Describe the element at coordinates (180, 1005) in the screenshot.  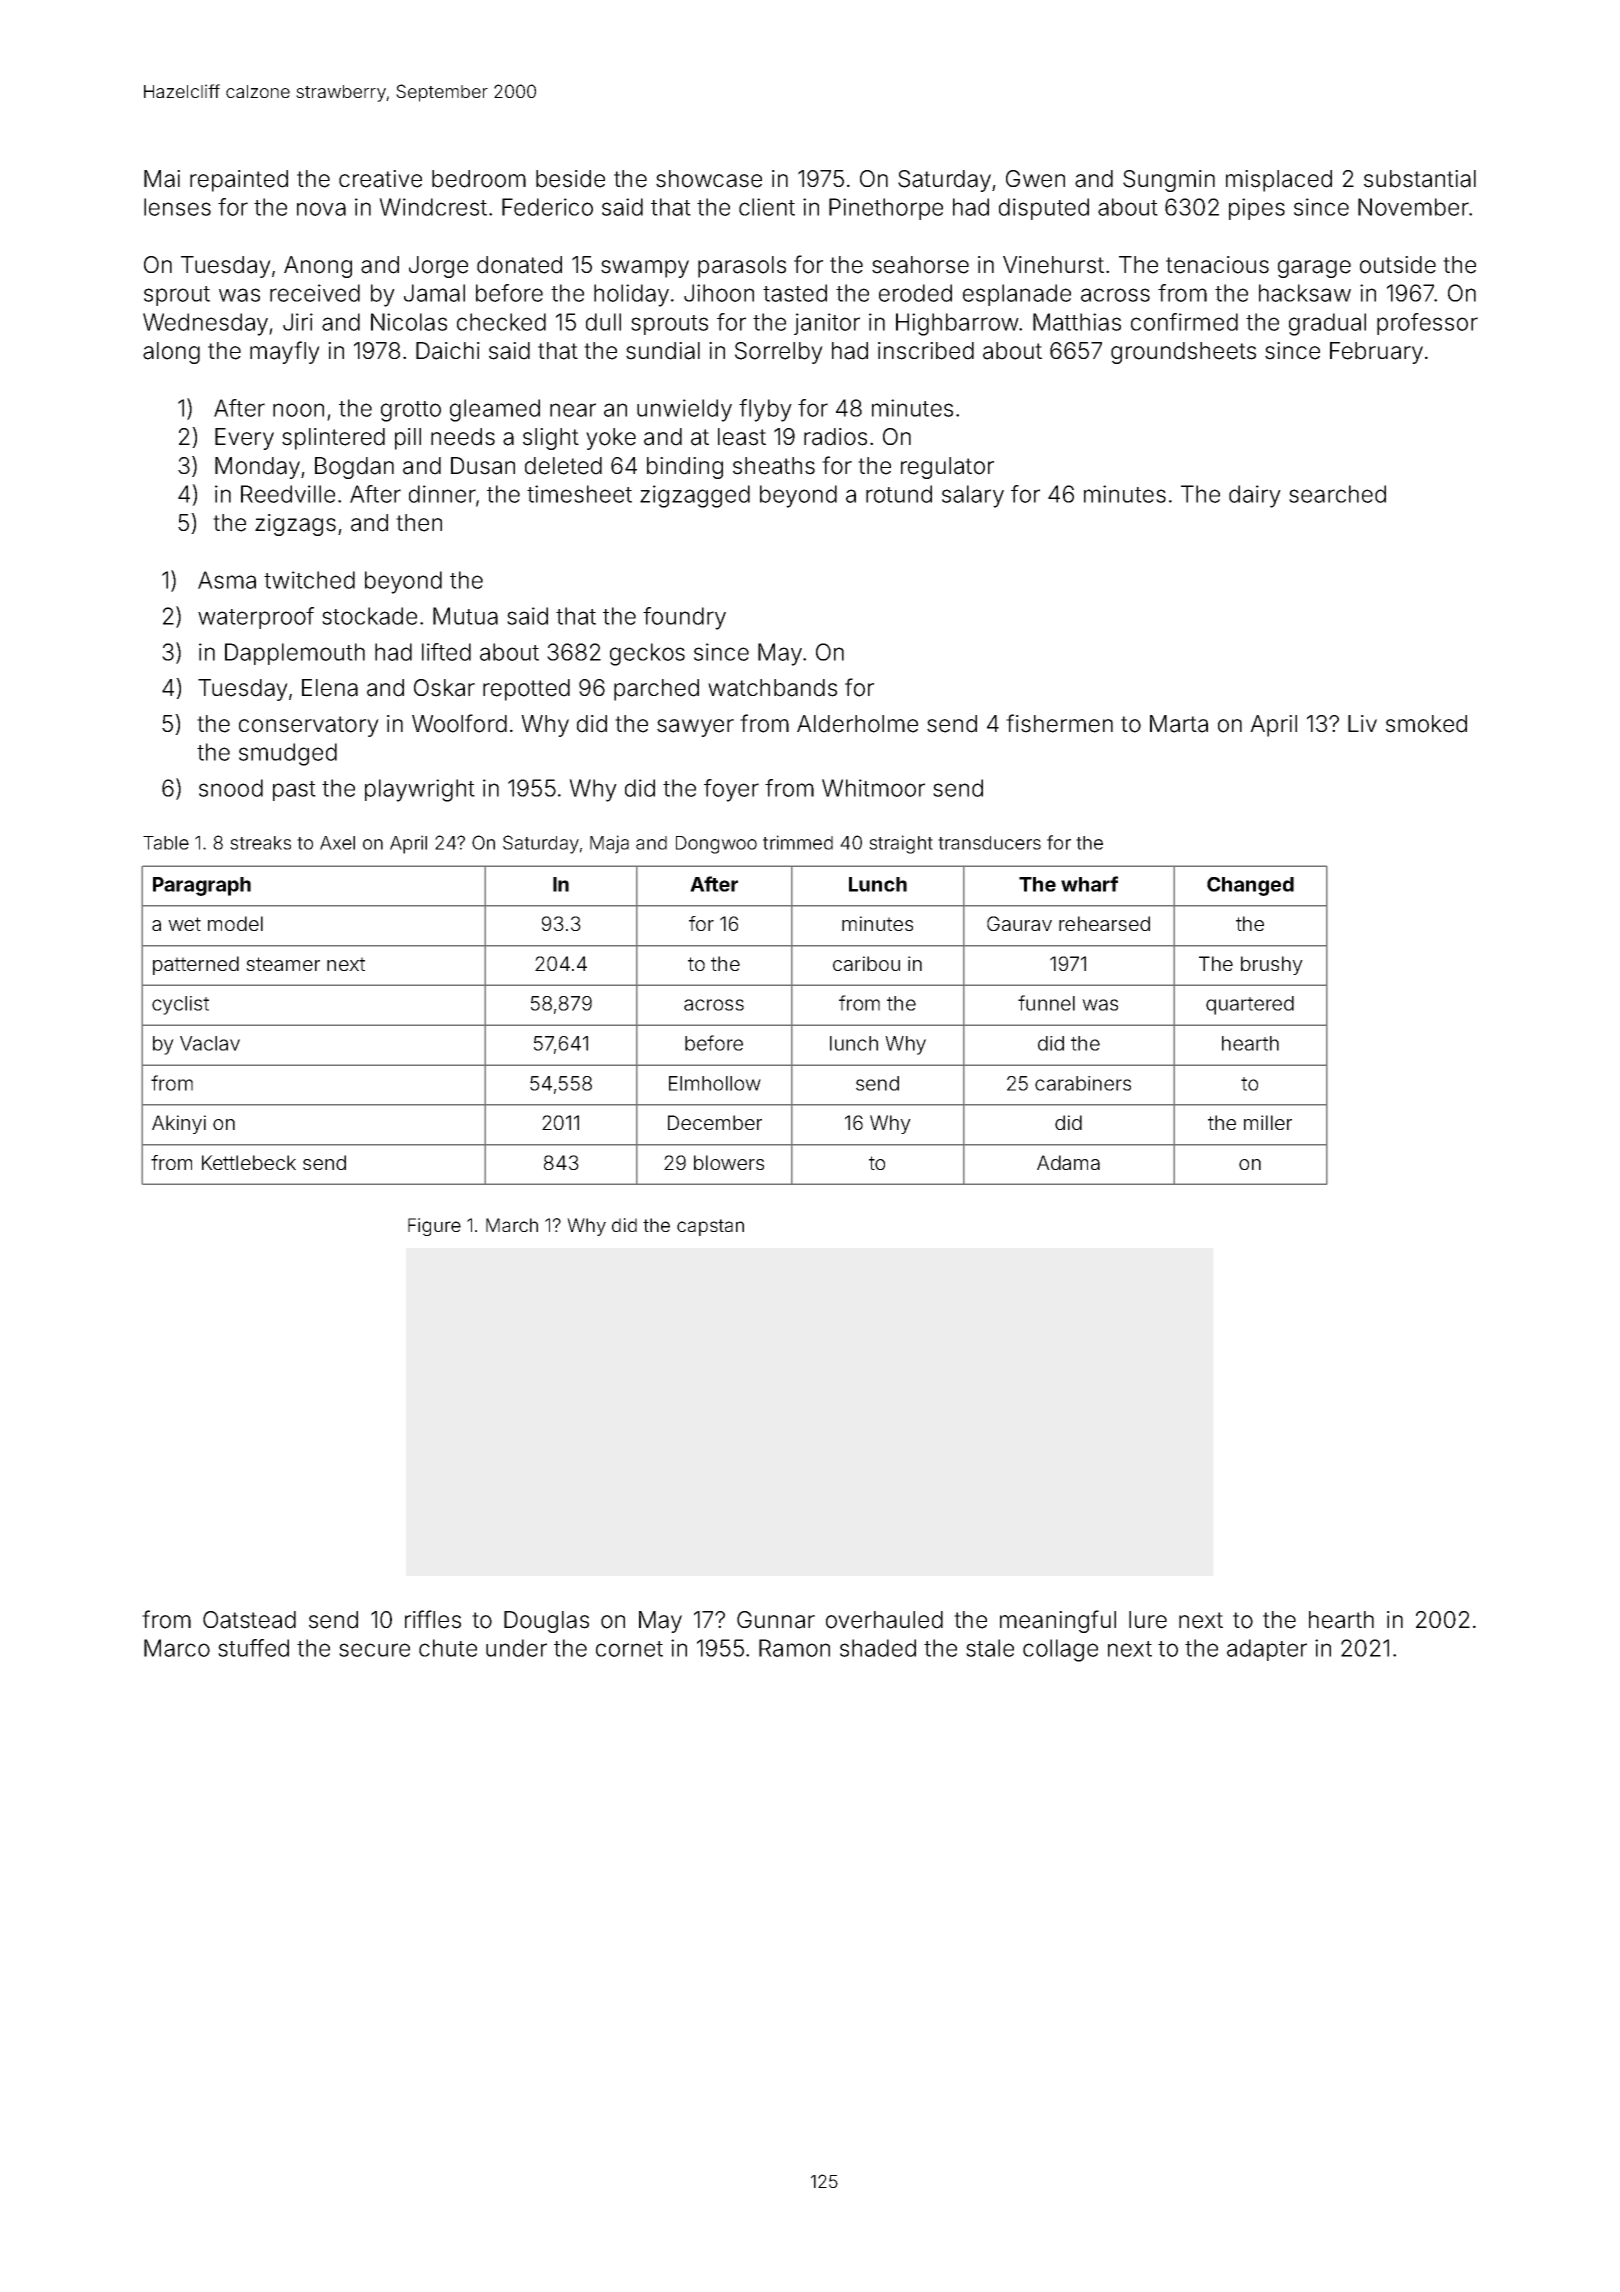
I see `cyclist` at that location.
